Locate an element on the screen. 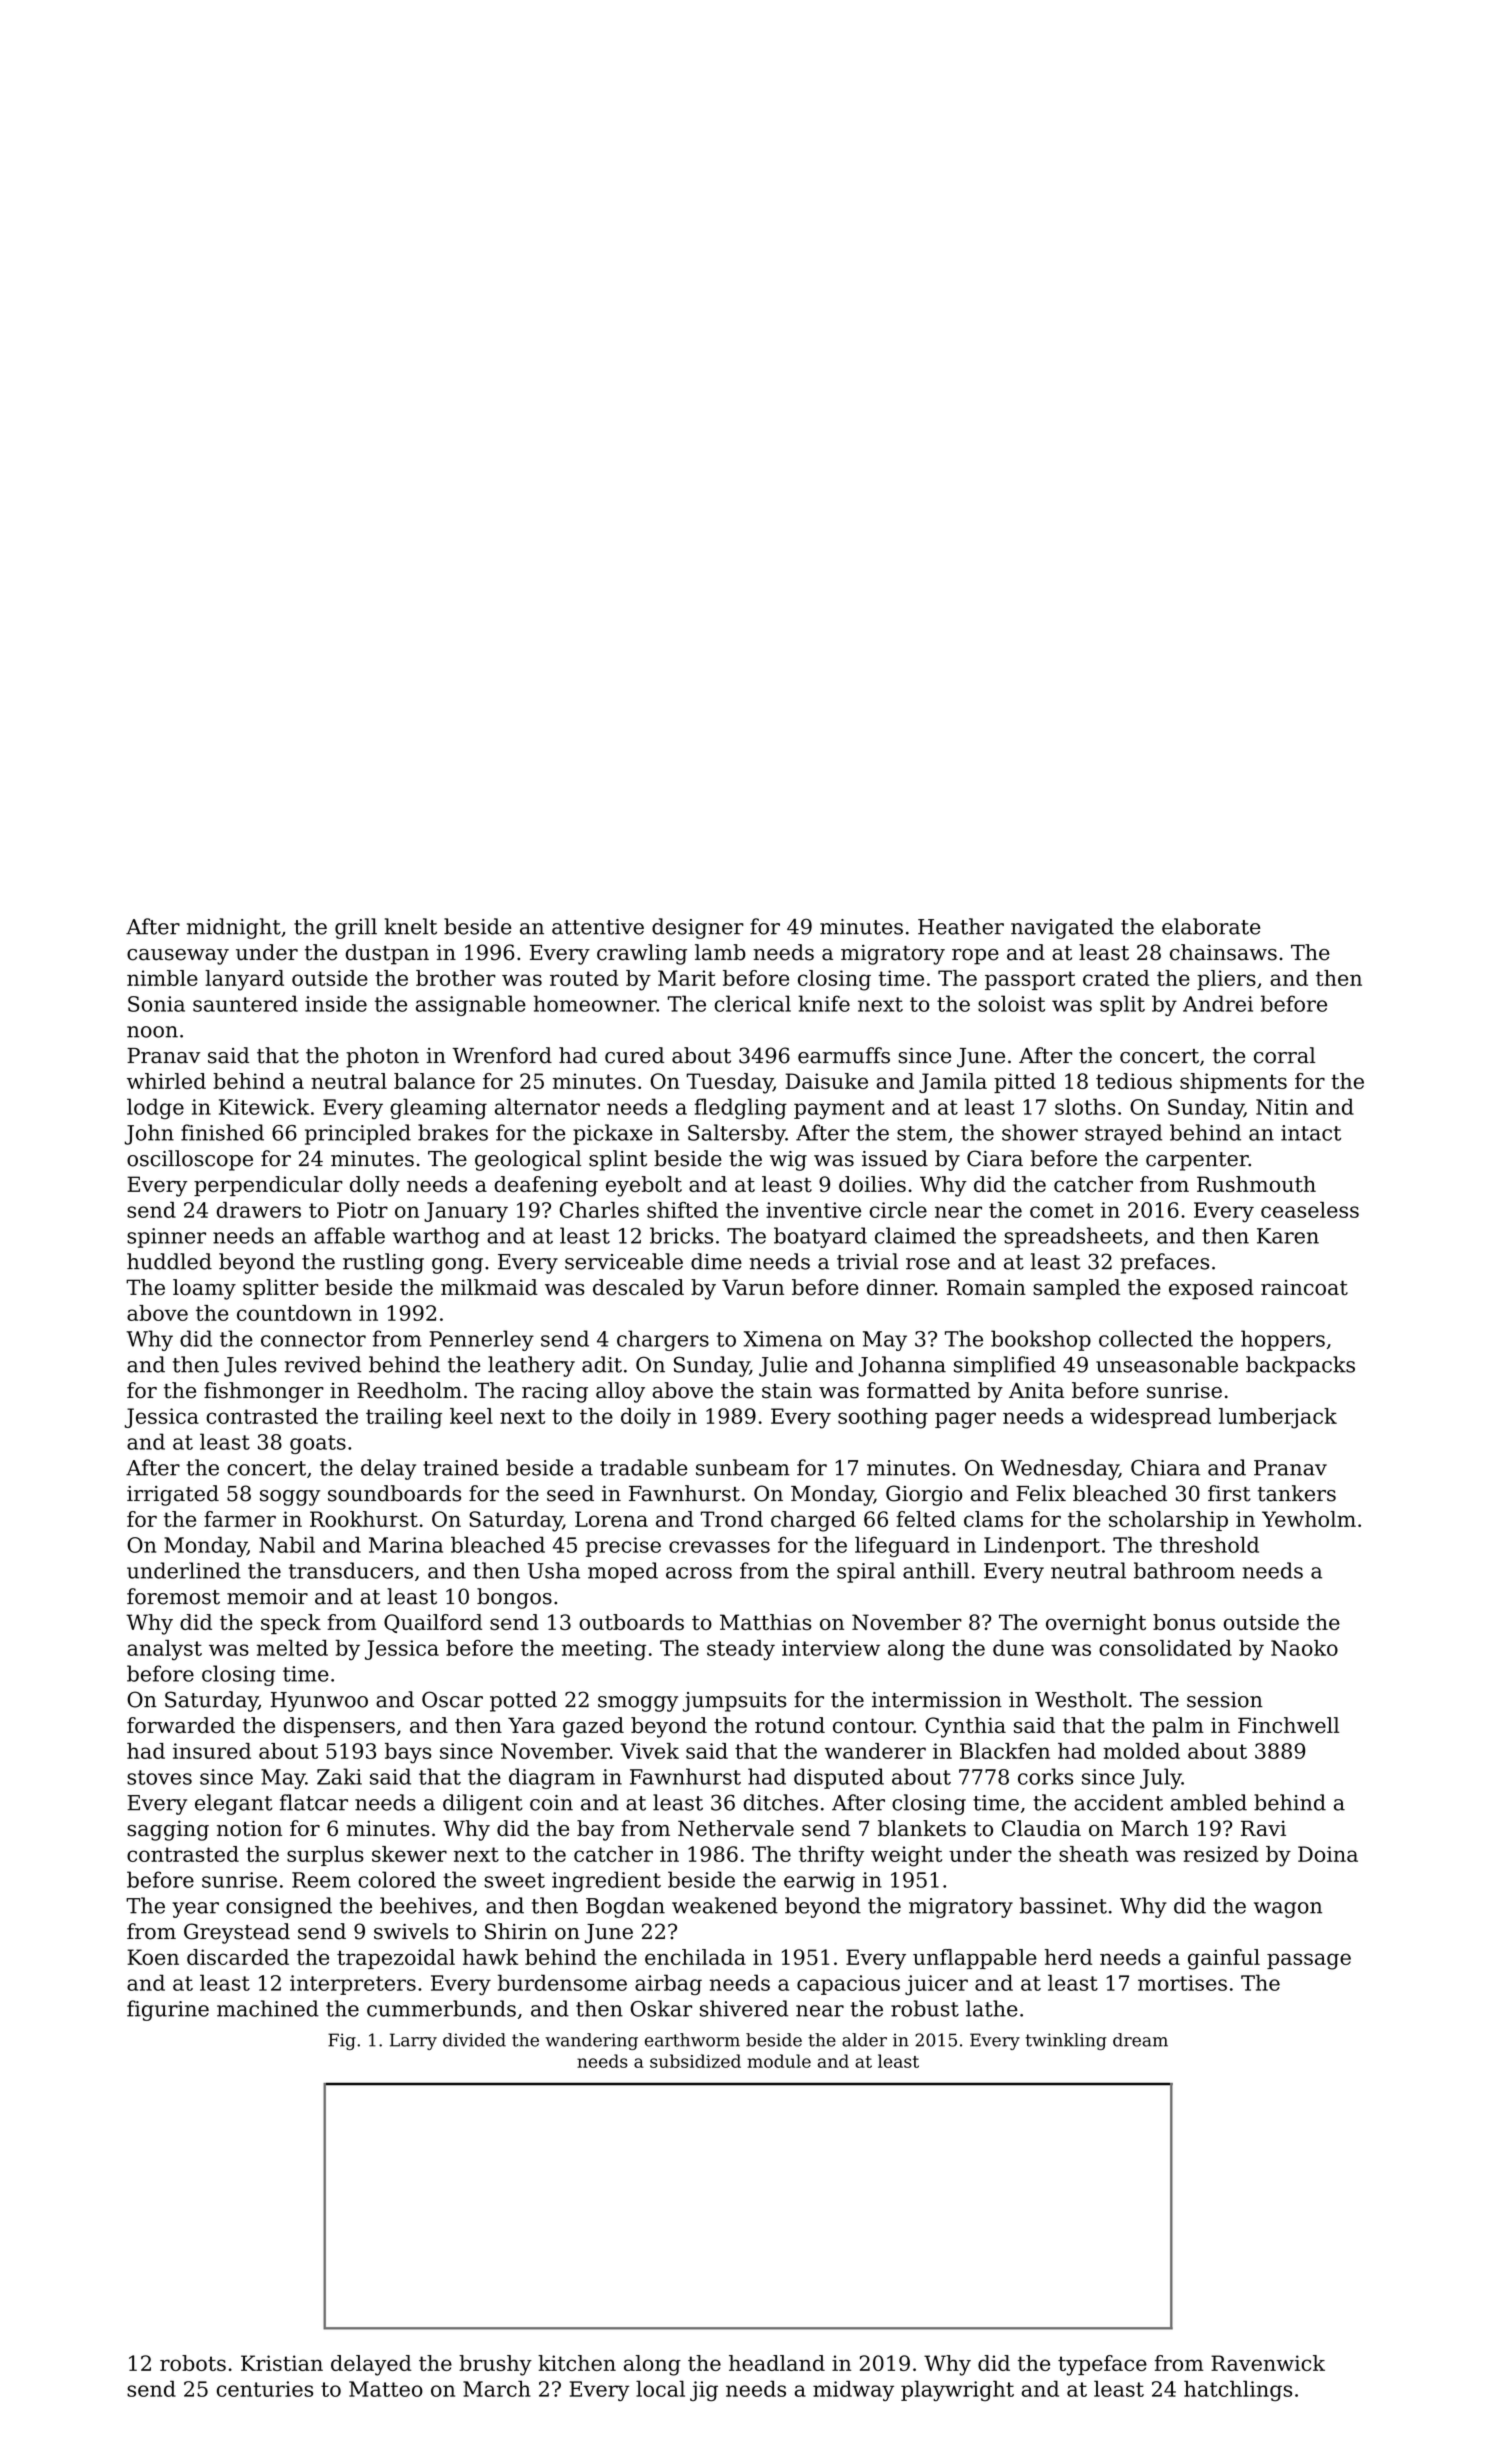  blankets is located at coordinates (922, 1828).
